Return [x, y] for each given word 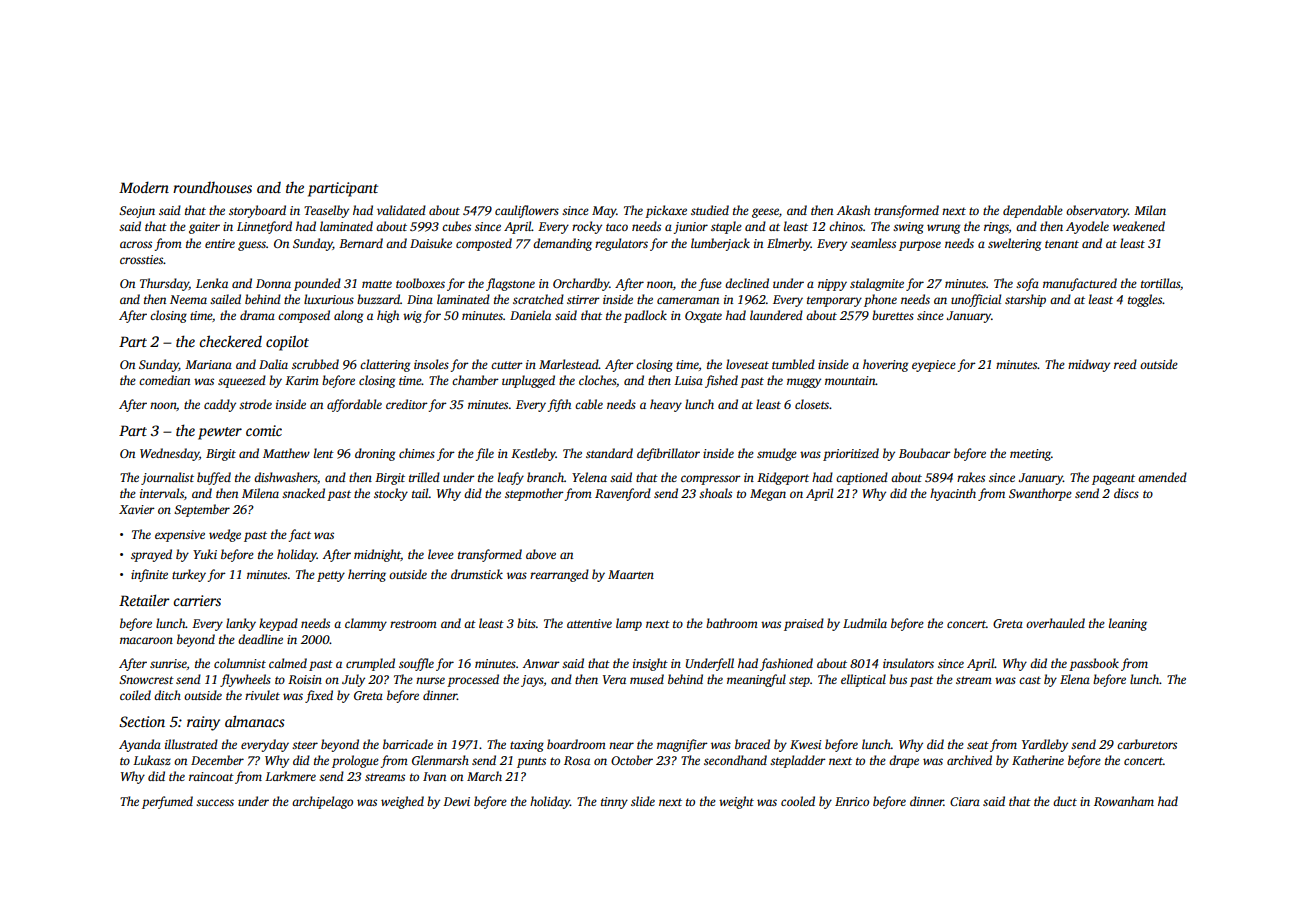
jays [532, 681]
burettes [893, 315]
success [215, 802]
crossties [142, 259]
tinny [614, 803]
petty [331, 576]
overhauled [1055, 623]
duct [1065, 801]
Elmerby [789, 244]
